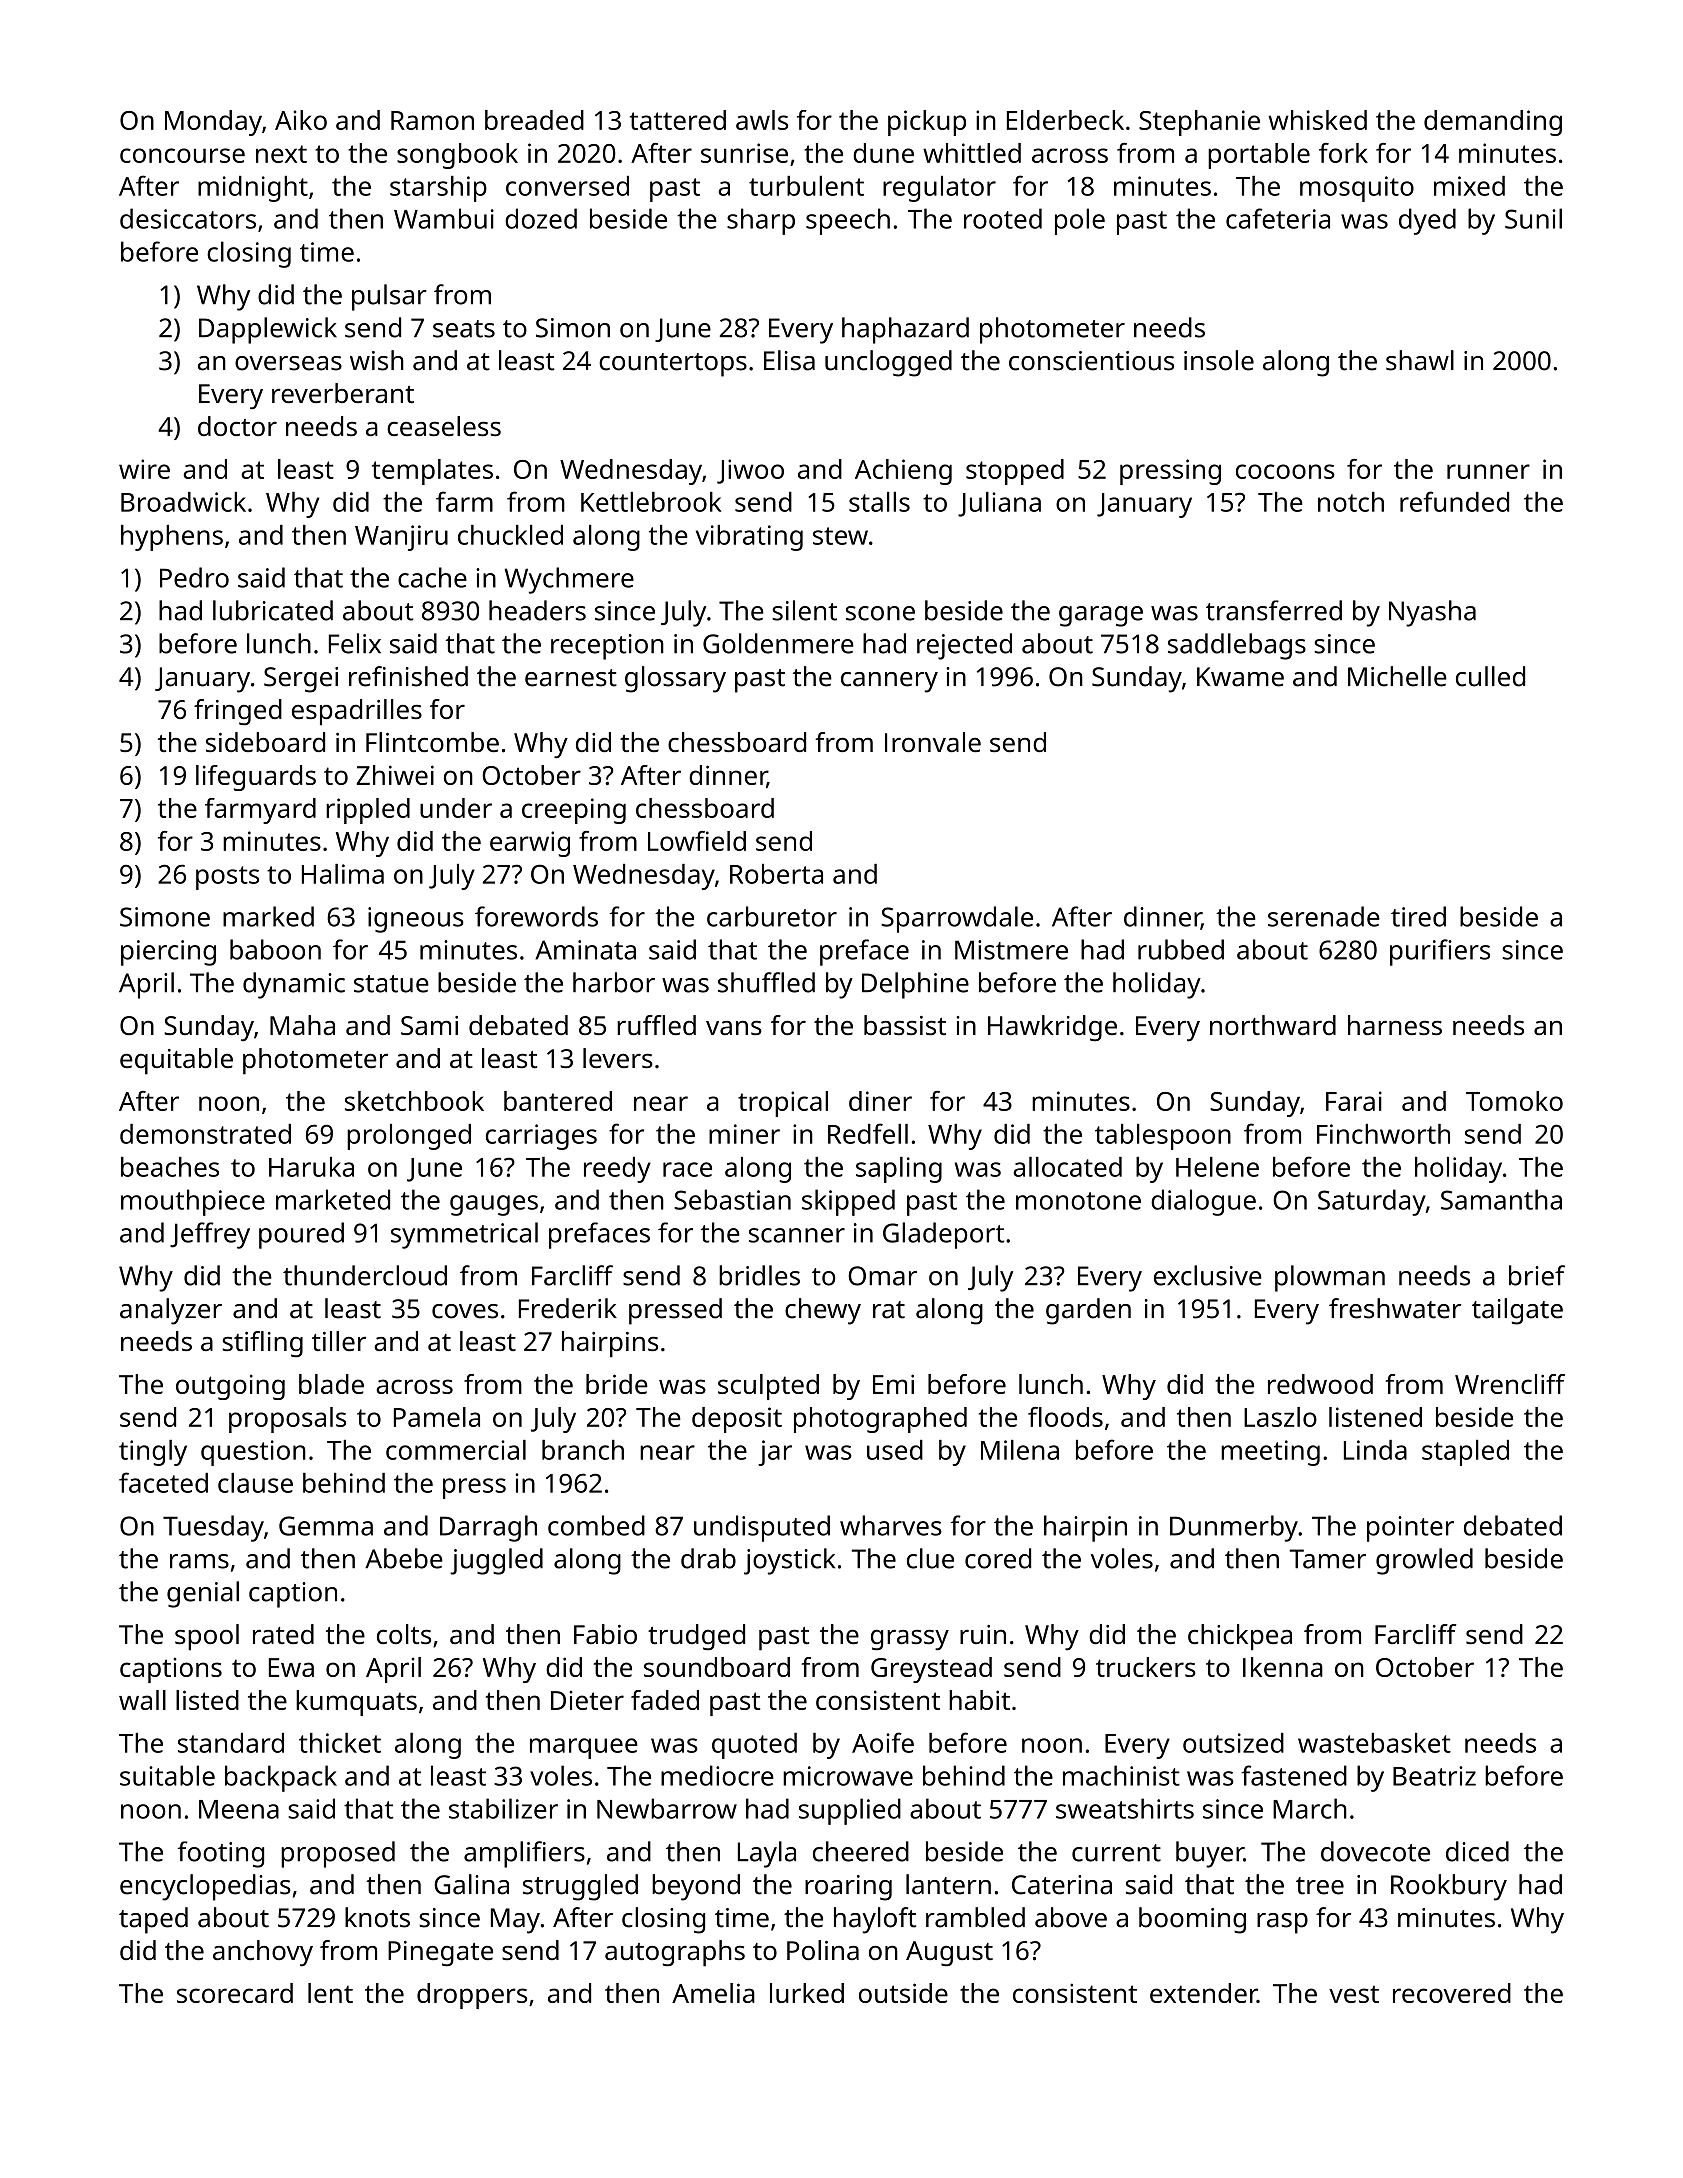 The width and height of the image is (1683, 2178). What do you see at coordinates (1533, 218) in the image?
I see `Sunil` at bounding box center [1533, 218].
